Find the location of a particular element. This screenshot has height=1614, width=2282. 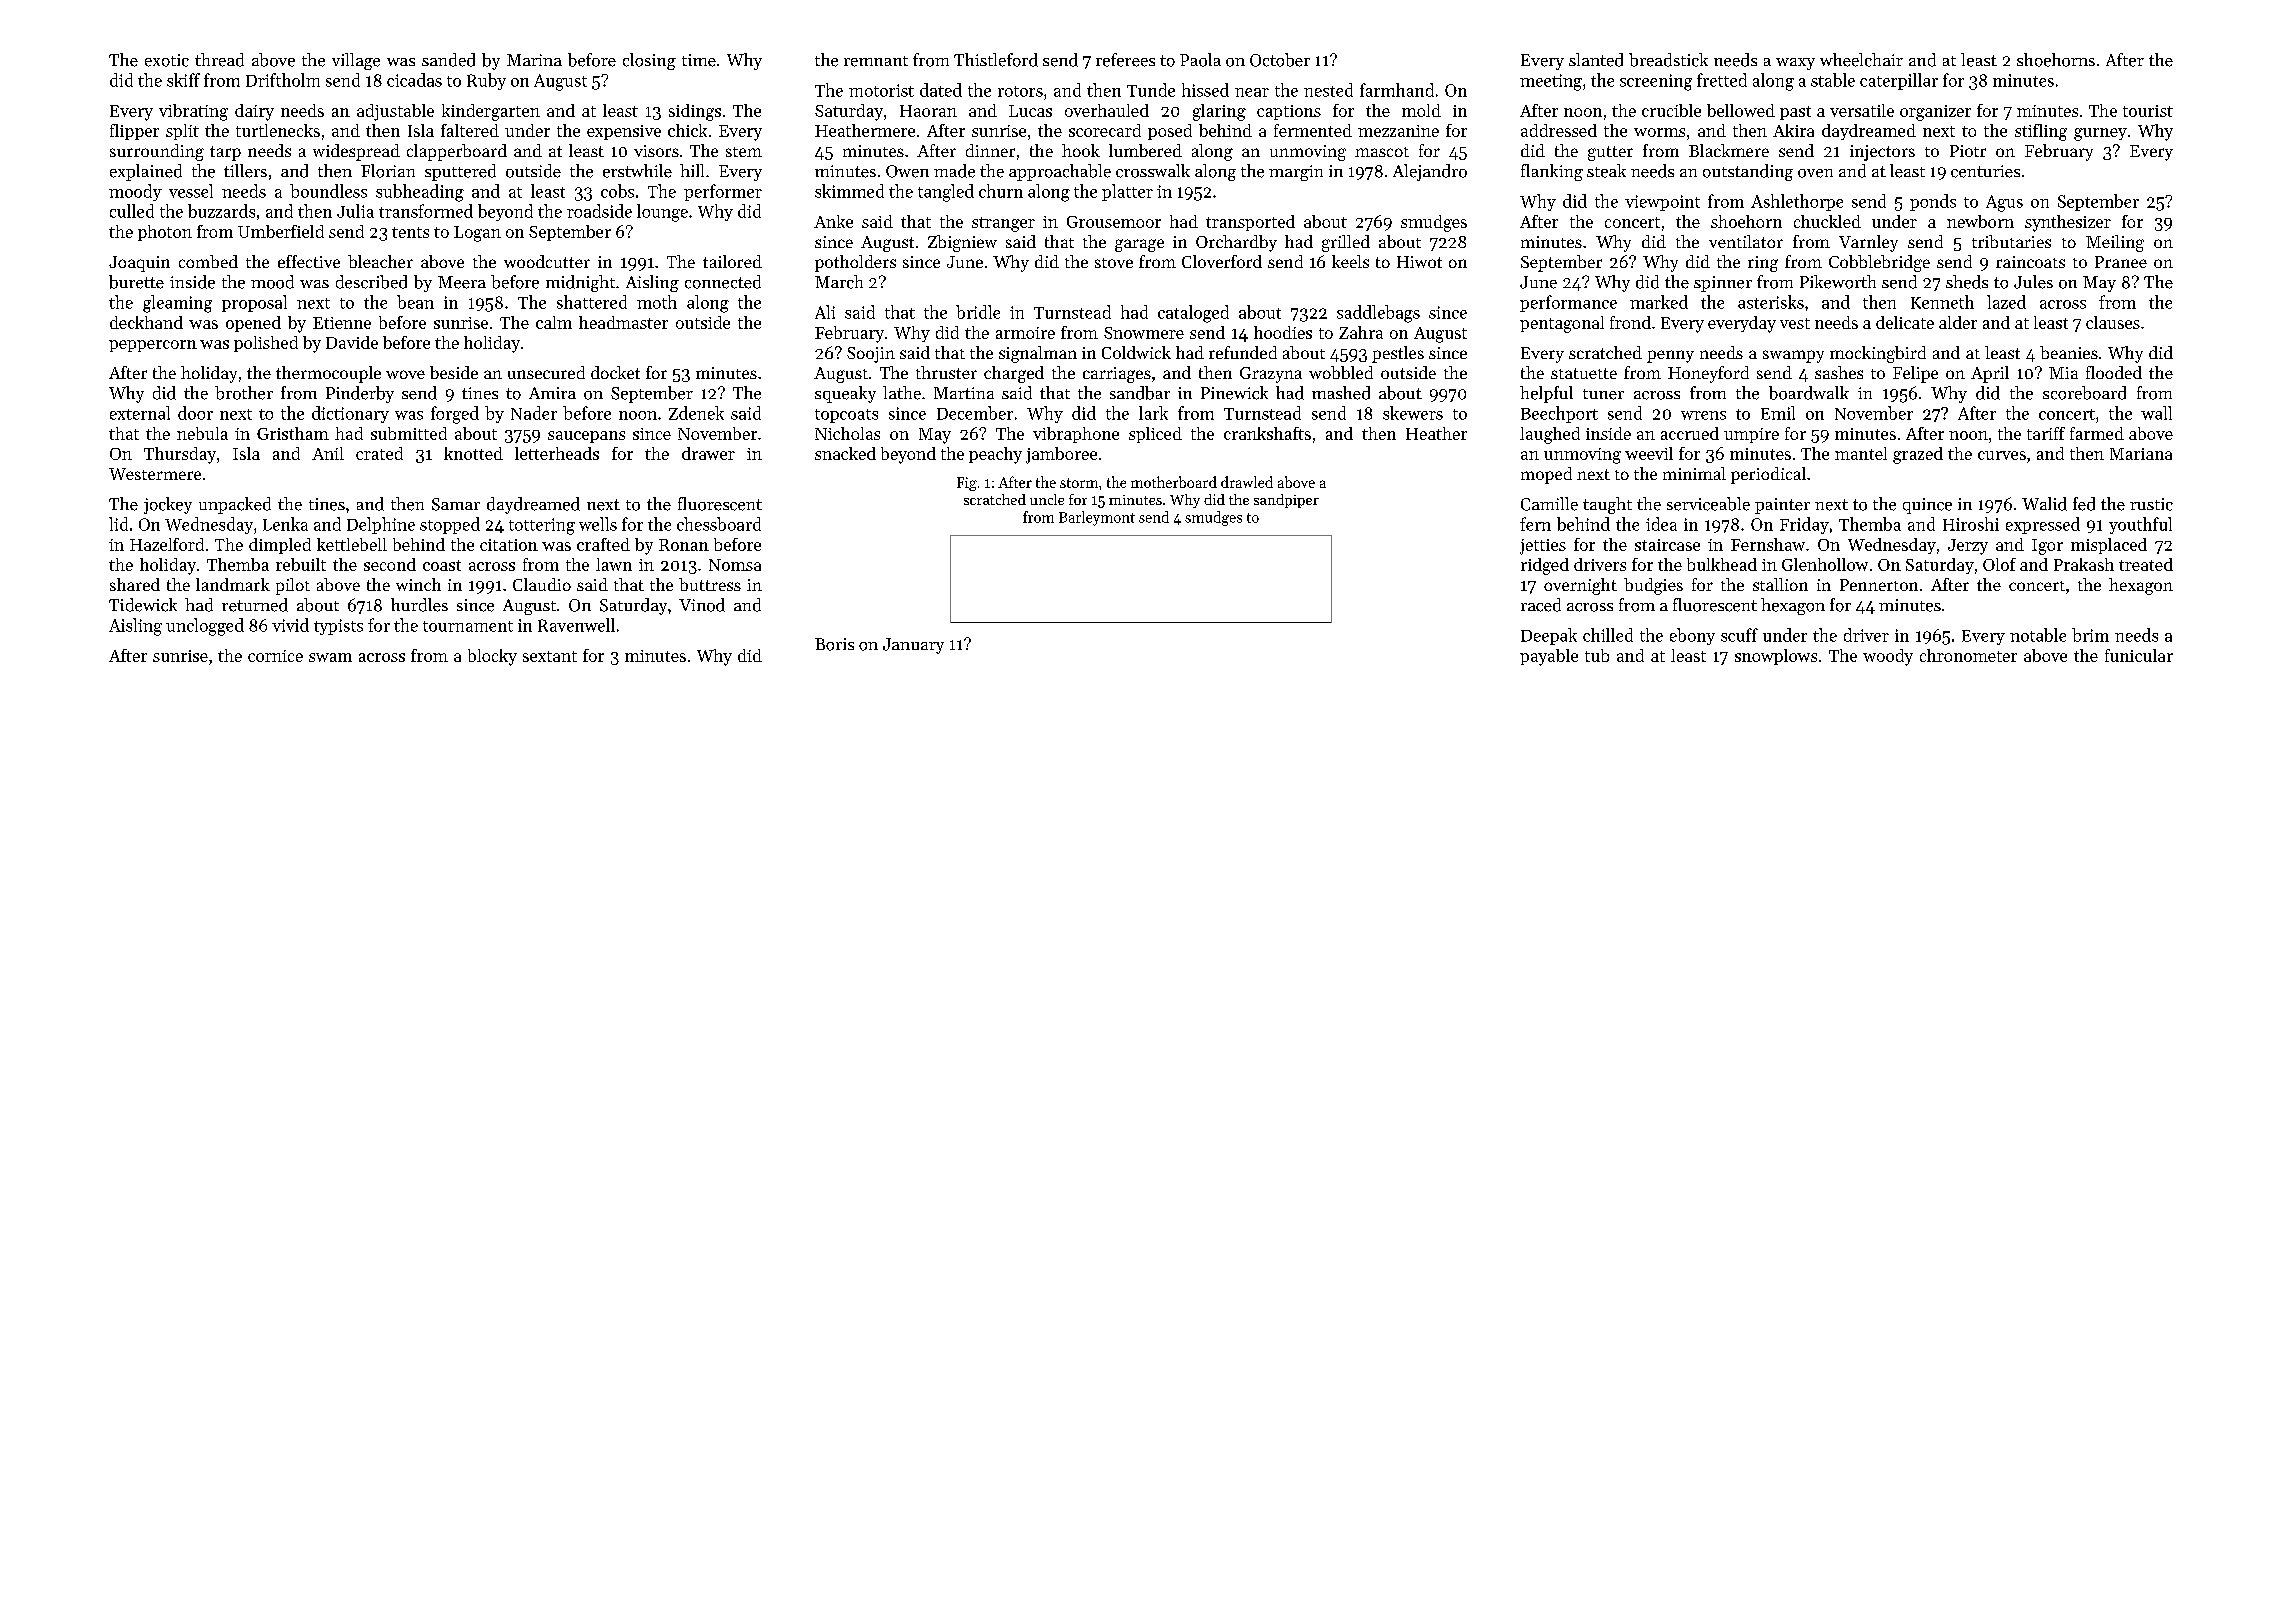

burette is located at coordinates (136, 282).
